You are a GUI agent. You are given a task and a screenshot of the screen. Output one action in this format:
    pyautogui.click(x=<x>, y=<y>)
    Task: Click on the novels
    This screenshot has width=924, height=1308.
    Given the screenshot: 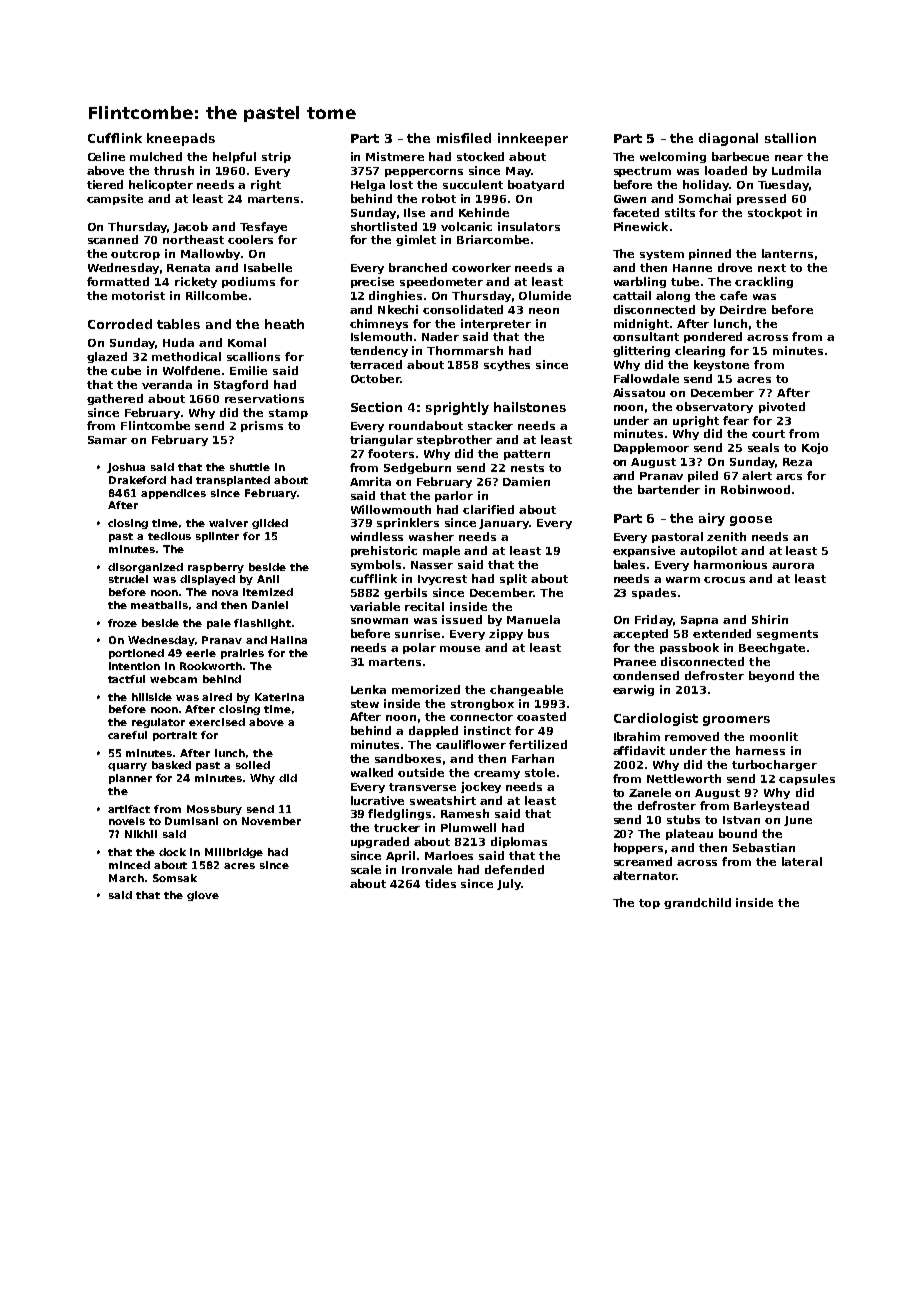 What is the action you would take?
    pyautogui.click(x=127, y=821)
